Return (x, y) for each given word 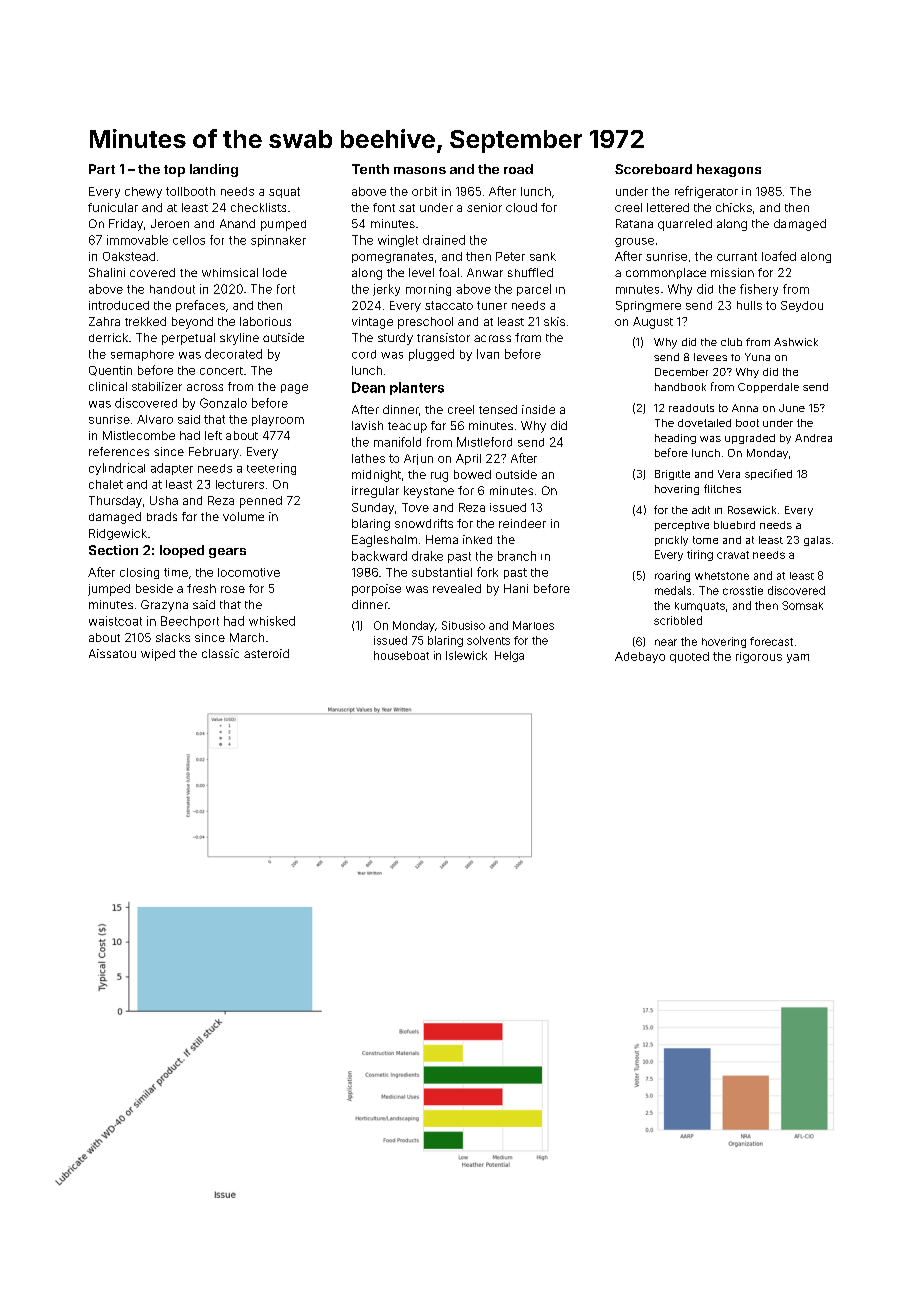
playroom (278, 420)
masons (420, 170)
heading (675, 439)
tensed (498, 409)
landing (214, 170)
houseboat (401, 655)
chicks (734, 207)
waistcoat (115, 621)
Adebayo (640, 657)
